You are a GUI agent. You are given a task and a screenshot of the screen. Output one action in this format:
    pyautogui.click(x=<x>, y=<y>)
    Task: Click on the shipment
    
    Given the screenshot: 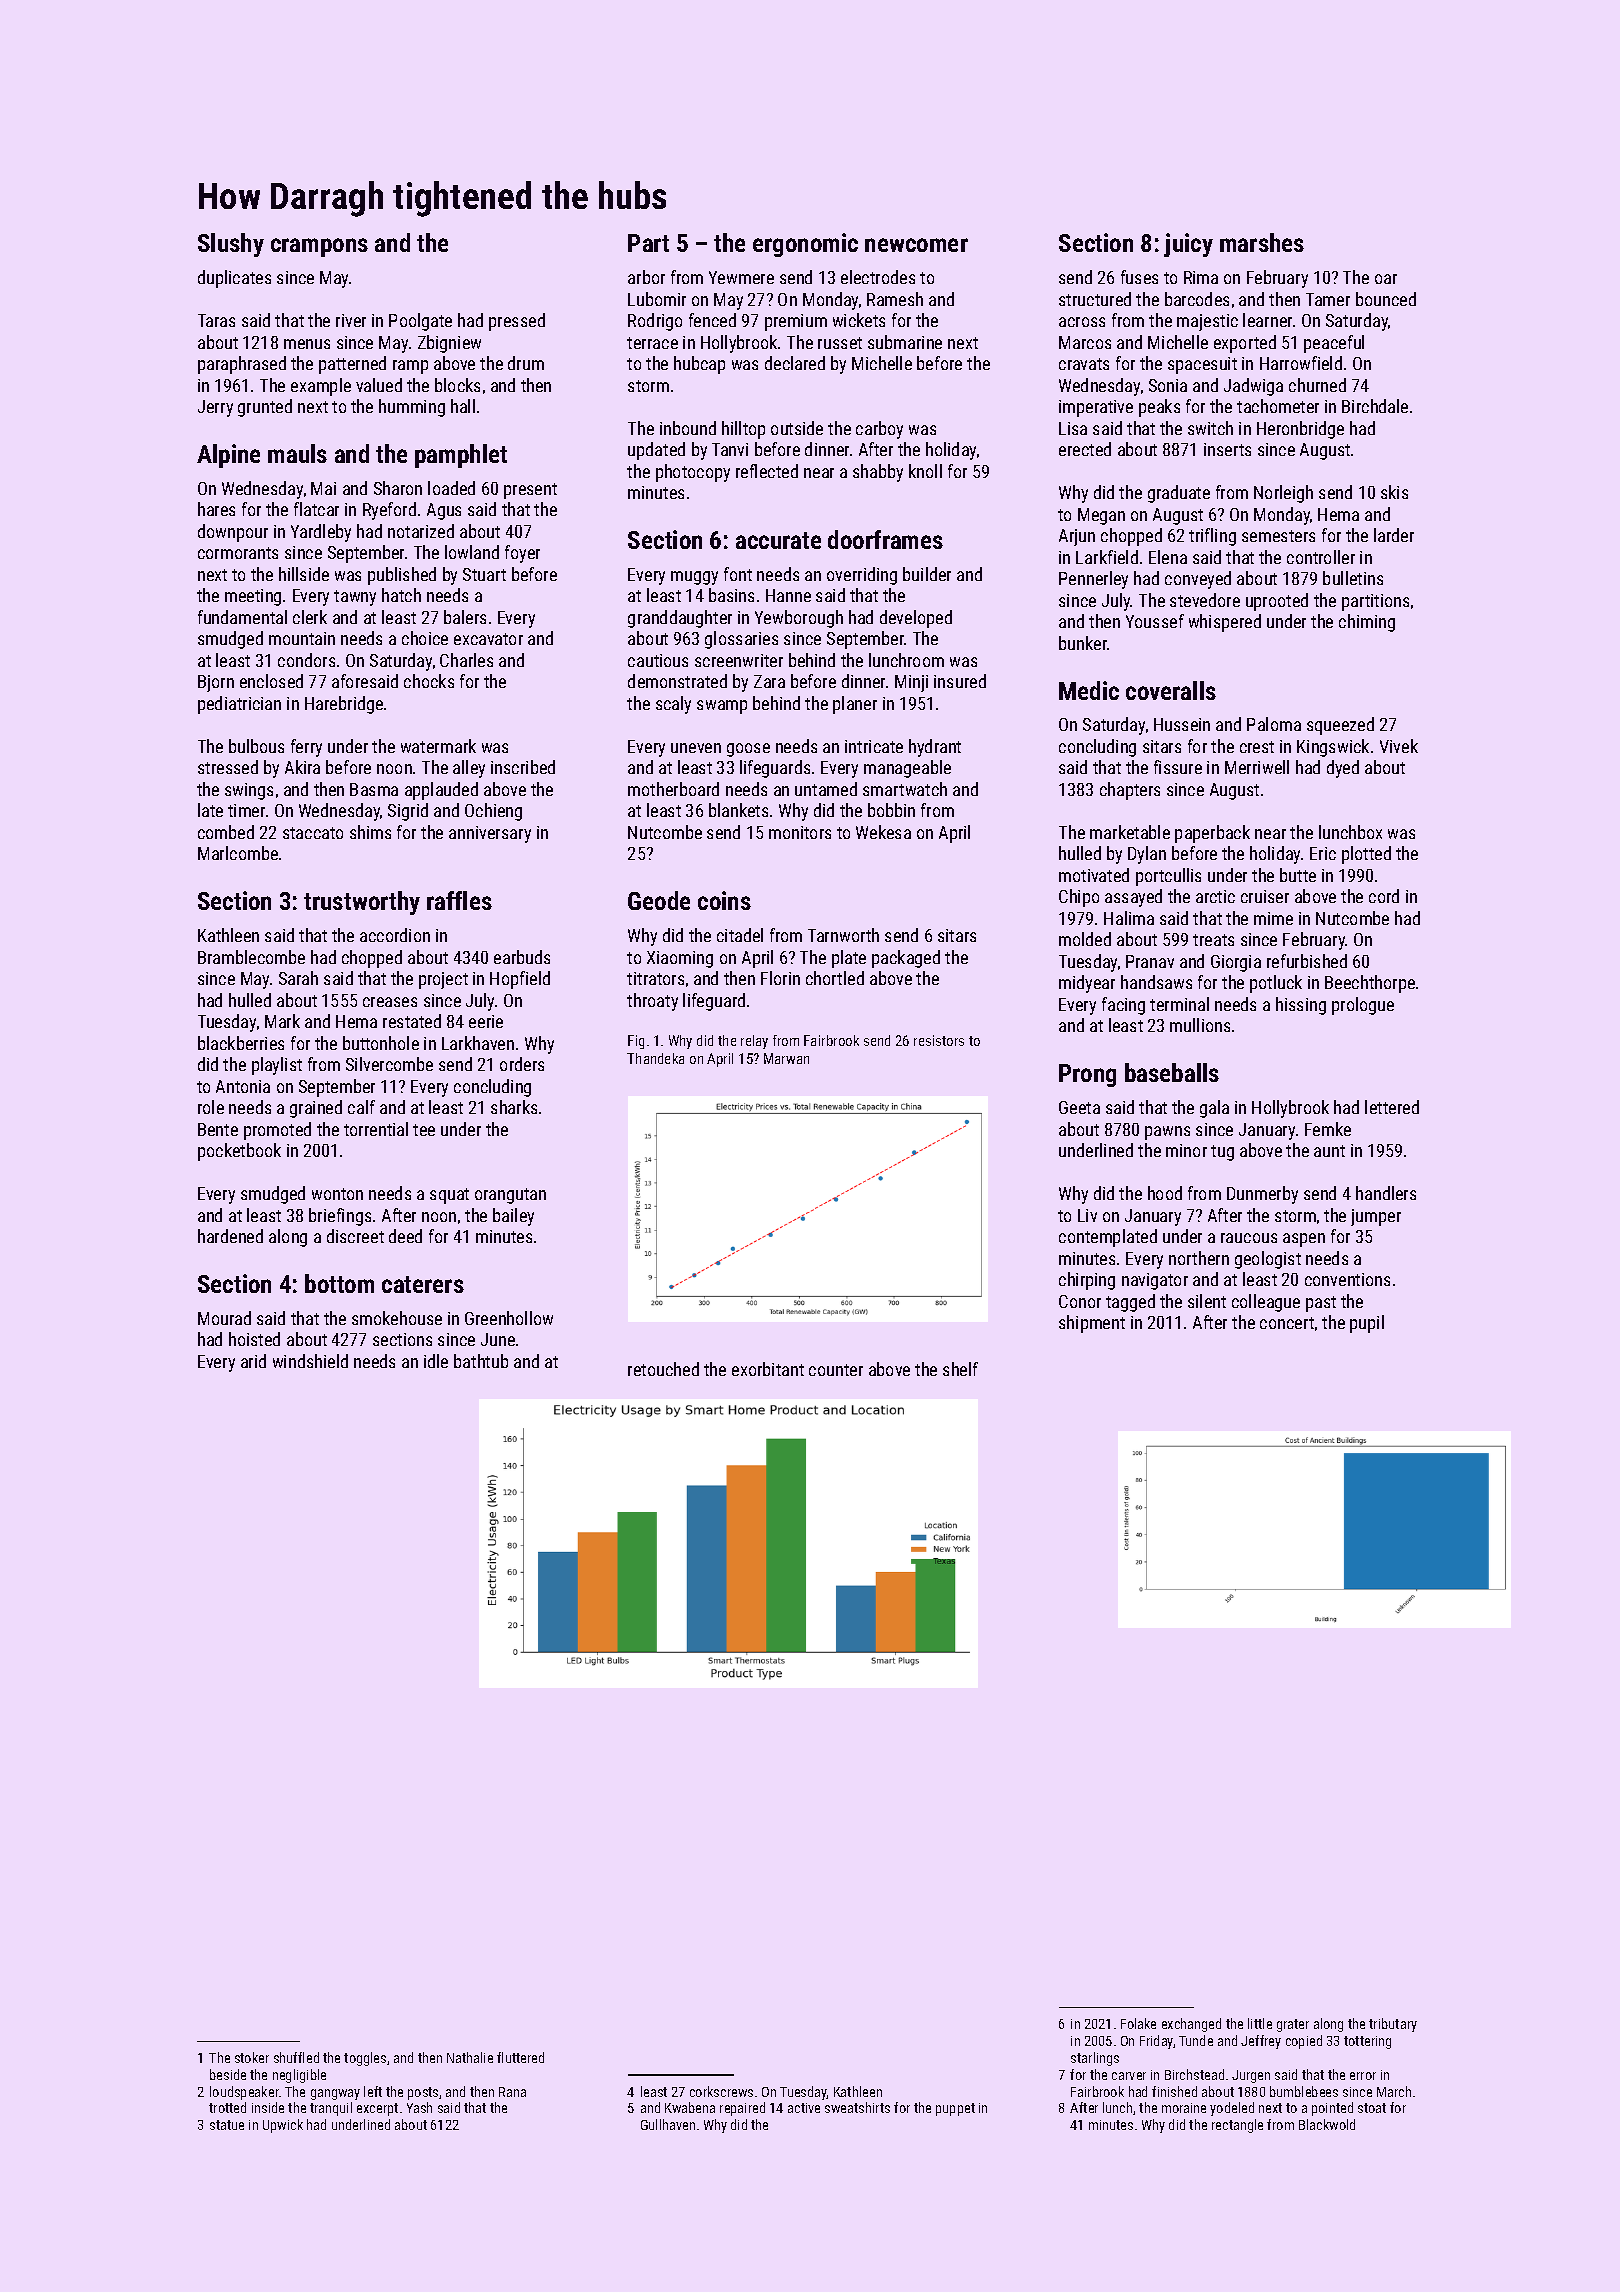 What is the action you would take?
    pyautogui.click(x=1092, y=1324)
